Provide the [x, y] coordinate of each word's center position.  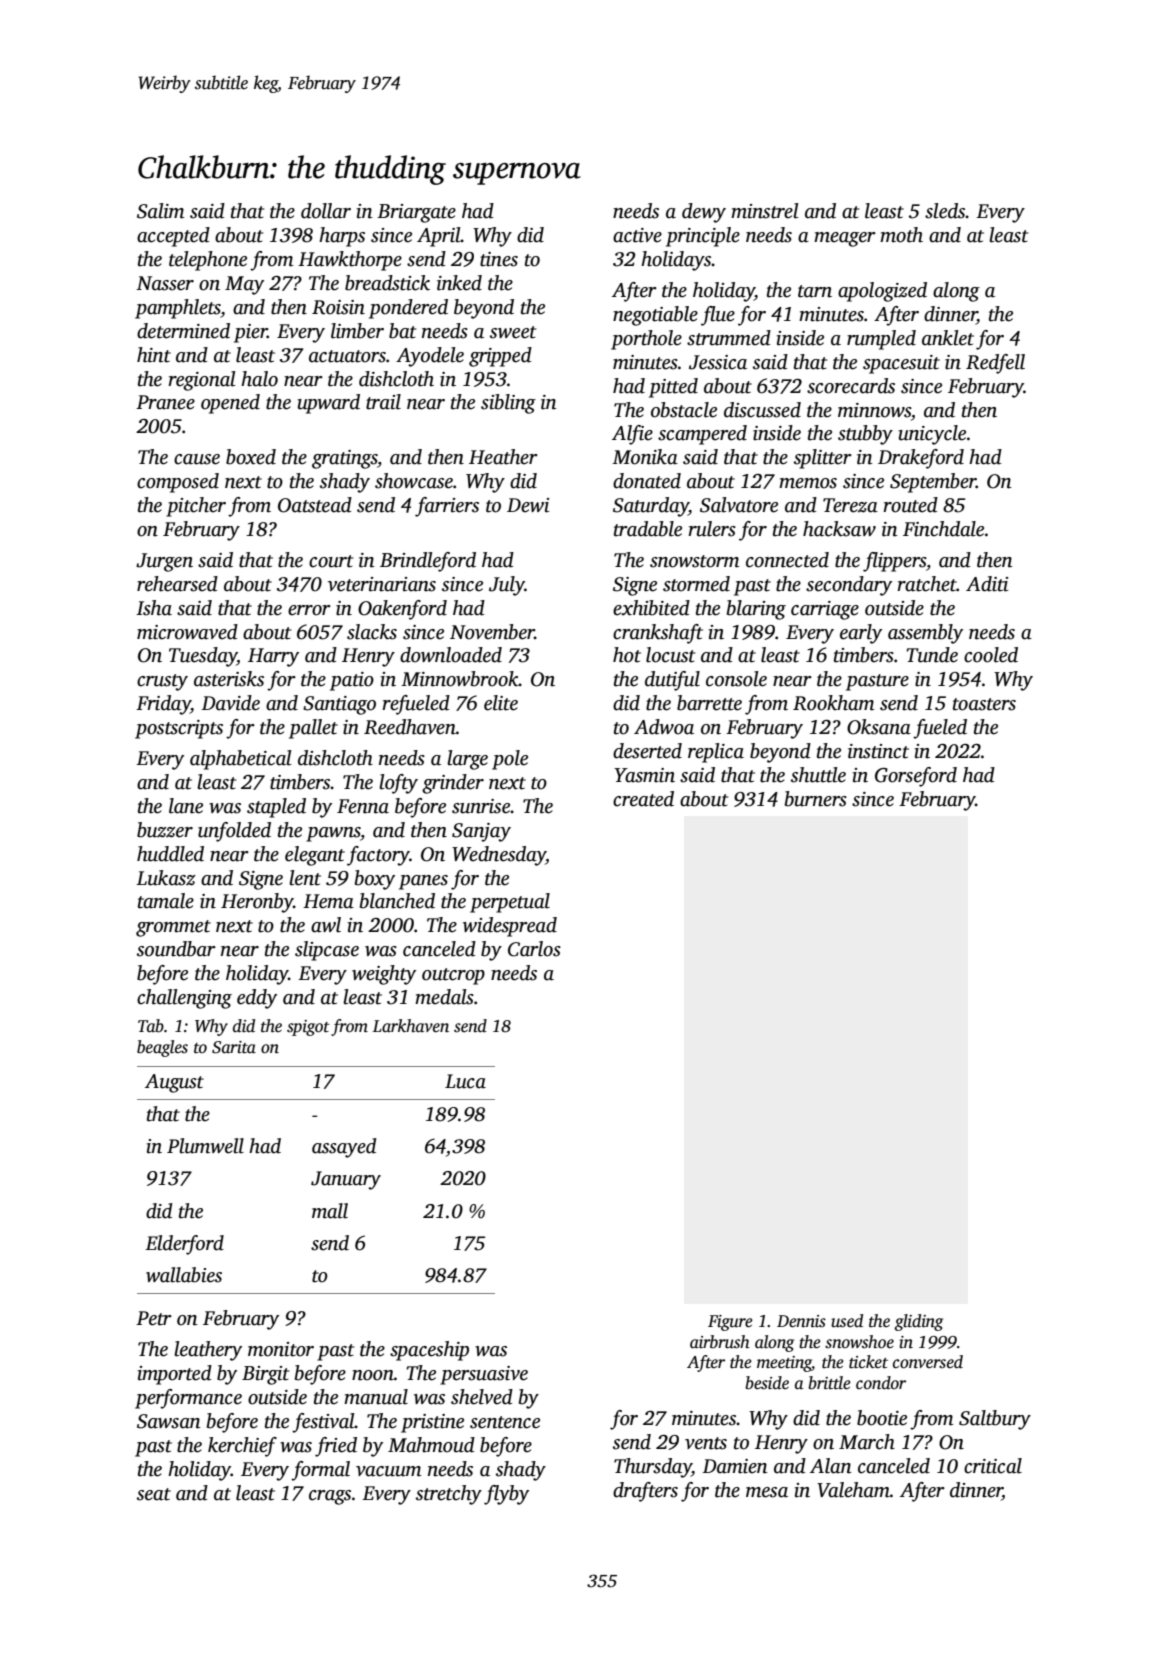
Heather [503, 457]
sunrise [481, 806]
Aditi [987, 584]
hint [154, 355]
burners [816, 799]
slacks [372, 632]
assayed [344, 1148]
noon [373, 1375]
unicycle [932, 435]
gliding [918, 1322]
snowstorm [694, 561]
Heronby [257, 903]
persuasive [484, 1375]
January [346, 1180]
